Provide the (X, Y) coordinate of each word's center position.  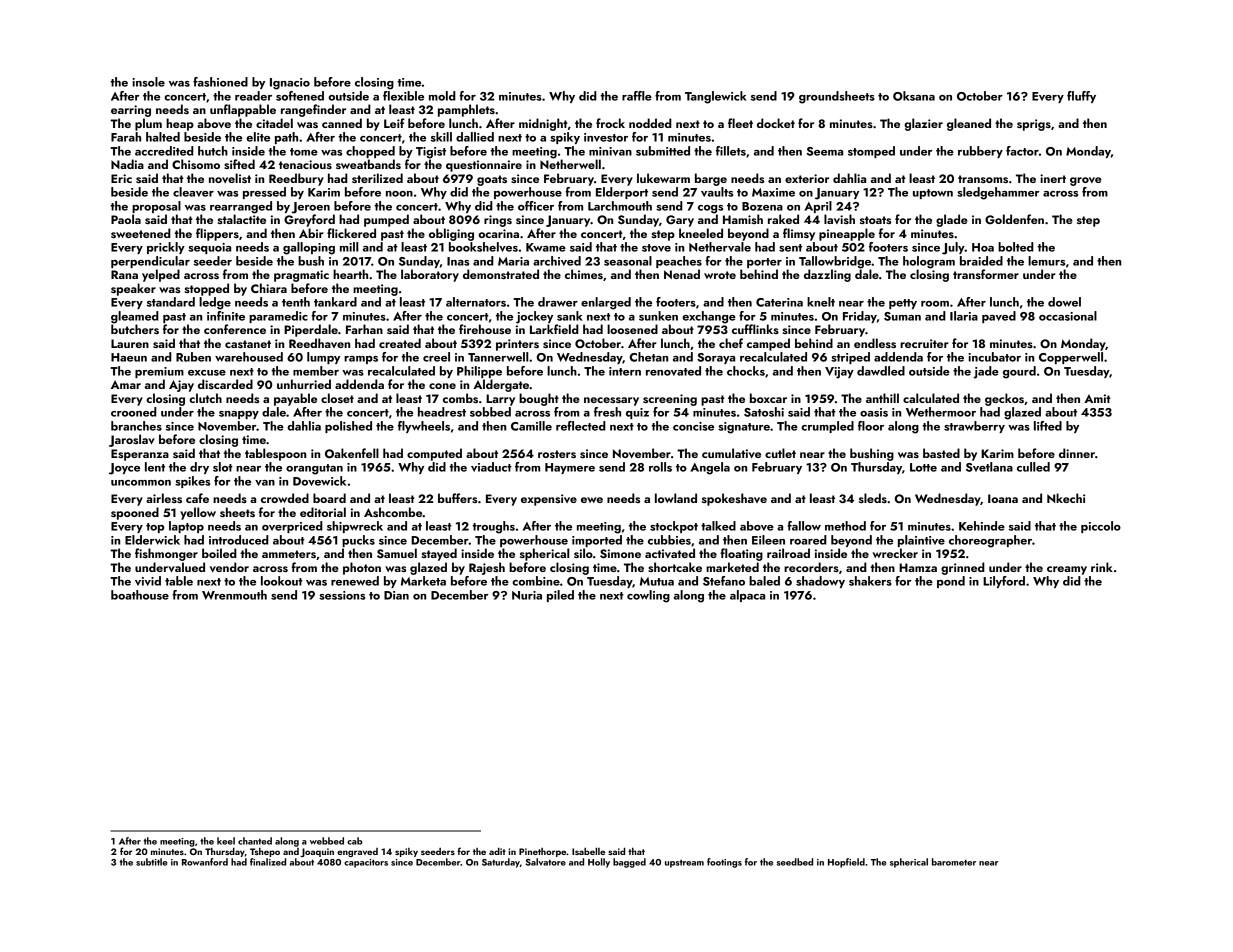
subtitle (151, 862)
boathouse (140, 595)
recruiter (924, 343)
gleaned (969, 124)
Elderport (622, 193)
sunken (658, 316)
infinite (226, 316)
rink (1102, 567)
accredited (164, 151)
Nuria (527, 595)
